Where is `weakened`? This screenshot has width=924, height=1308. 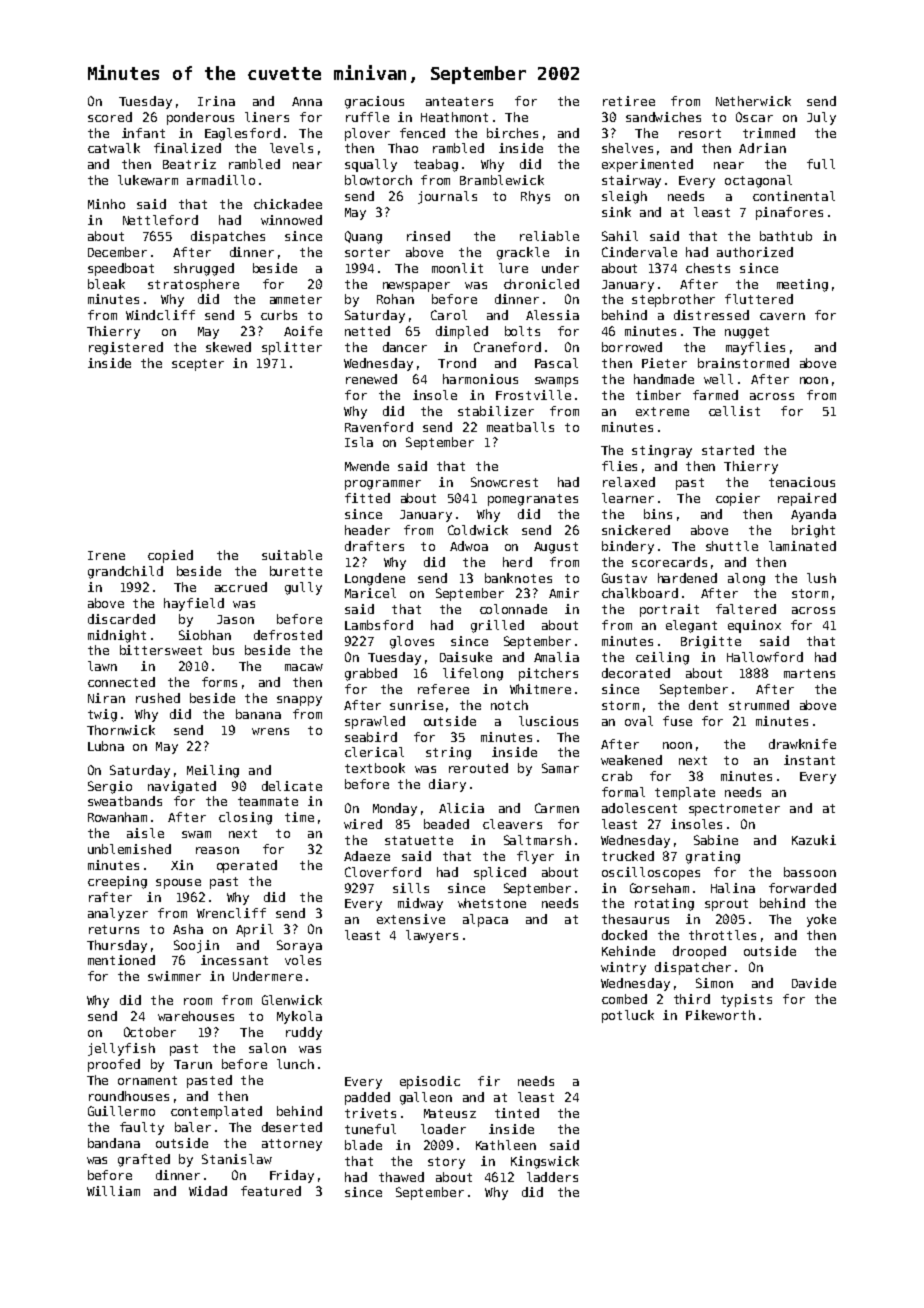 weakened is located at coordinates (631, 760).
